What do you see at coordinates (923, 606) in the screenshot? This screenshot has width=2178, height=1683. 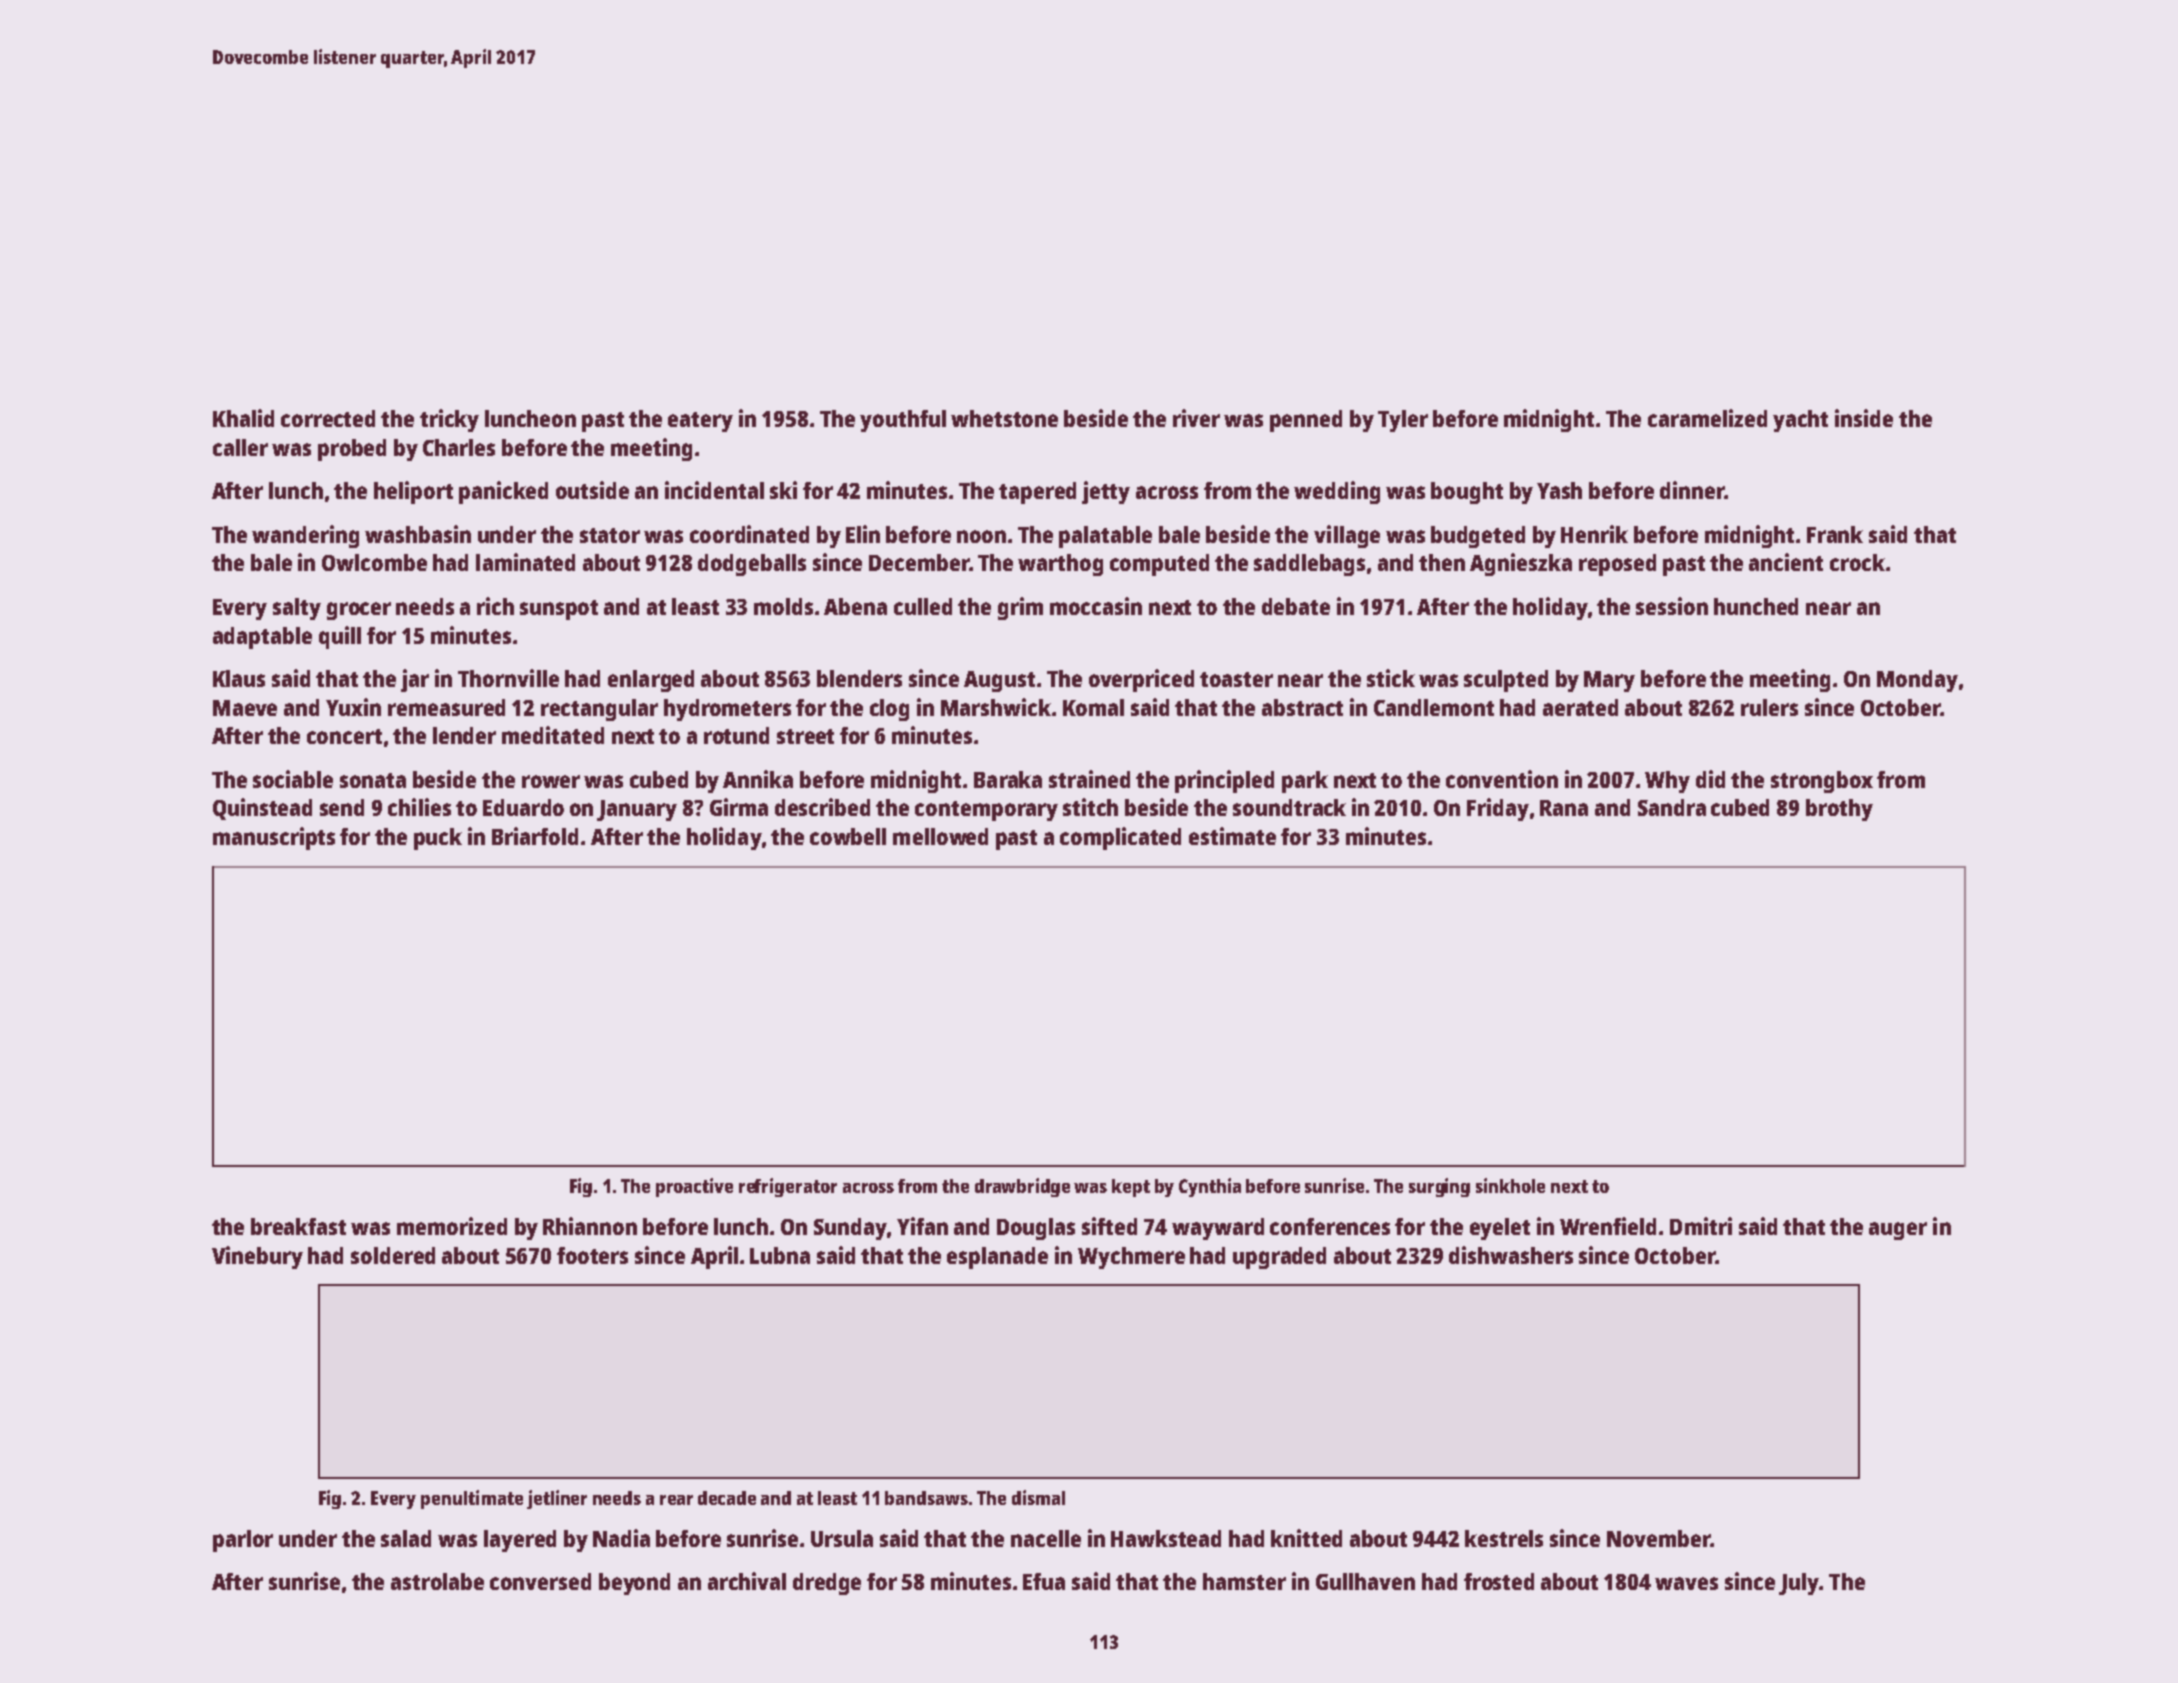 I see `culled` at bounding box center [923, 606].
